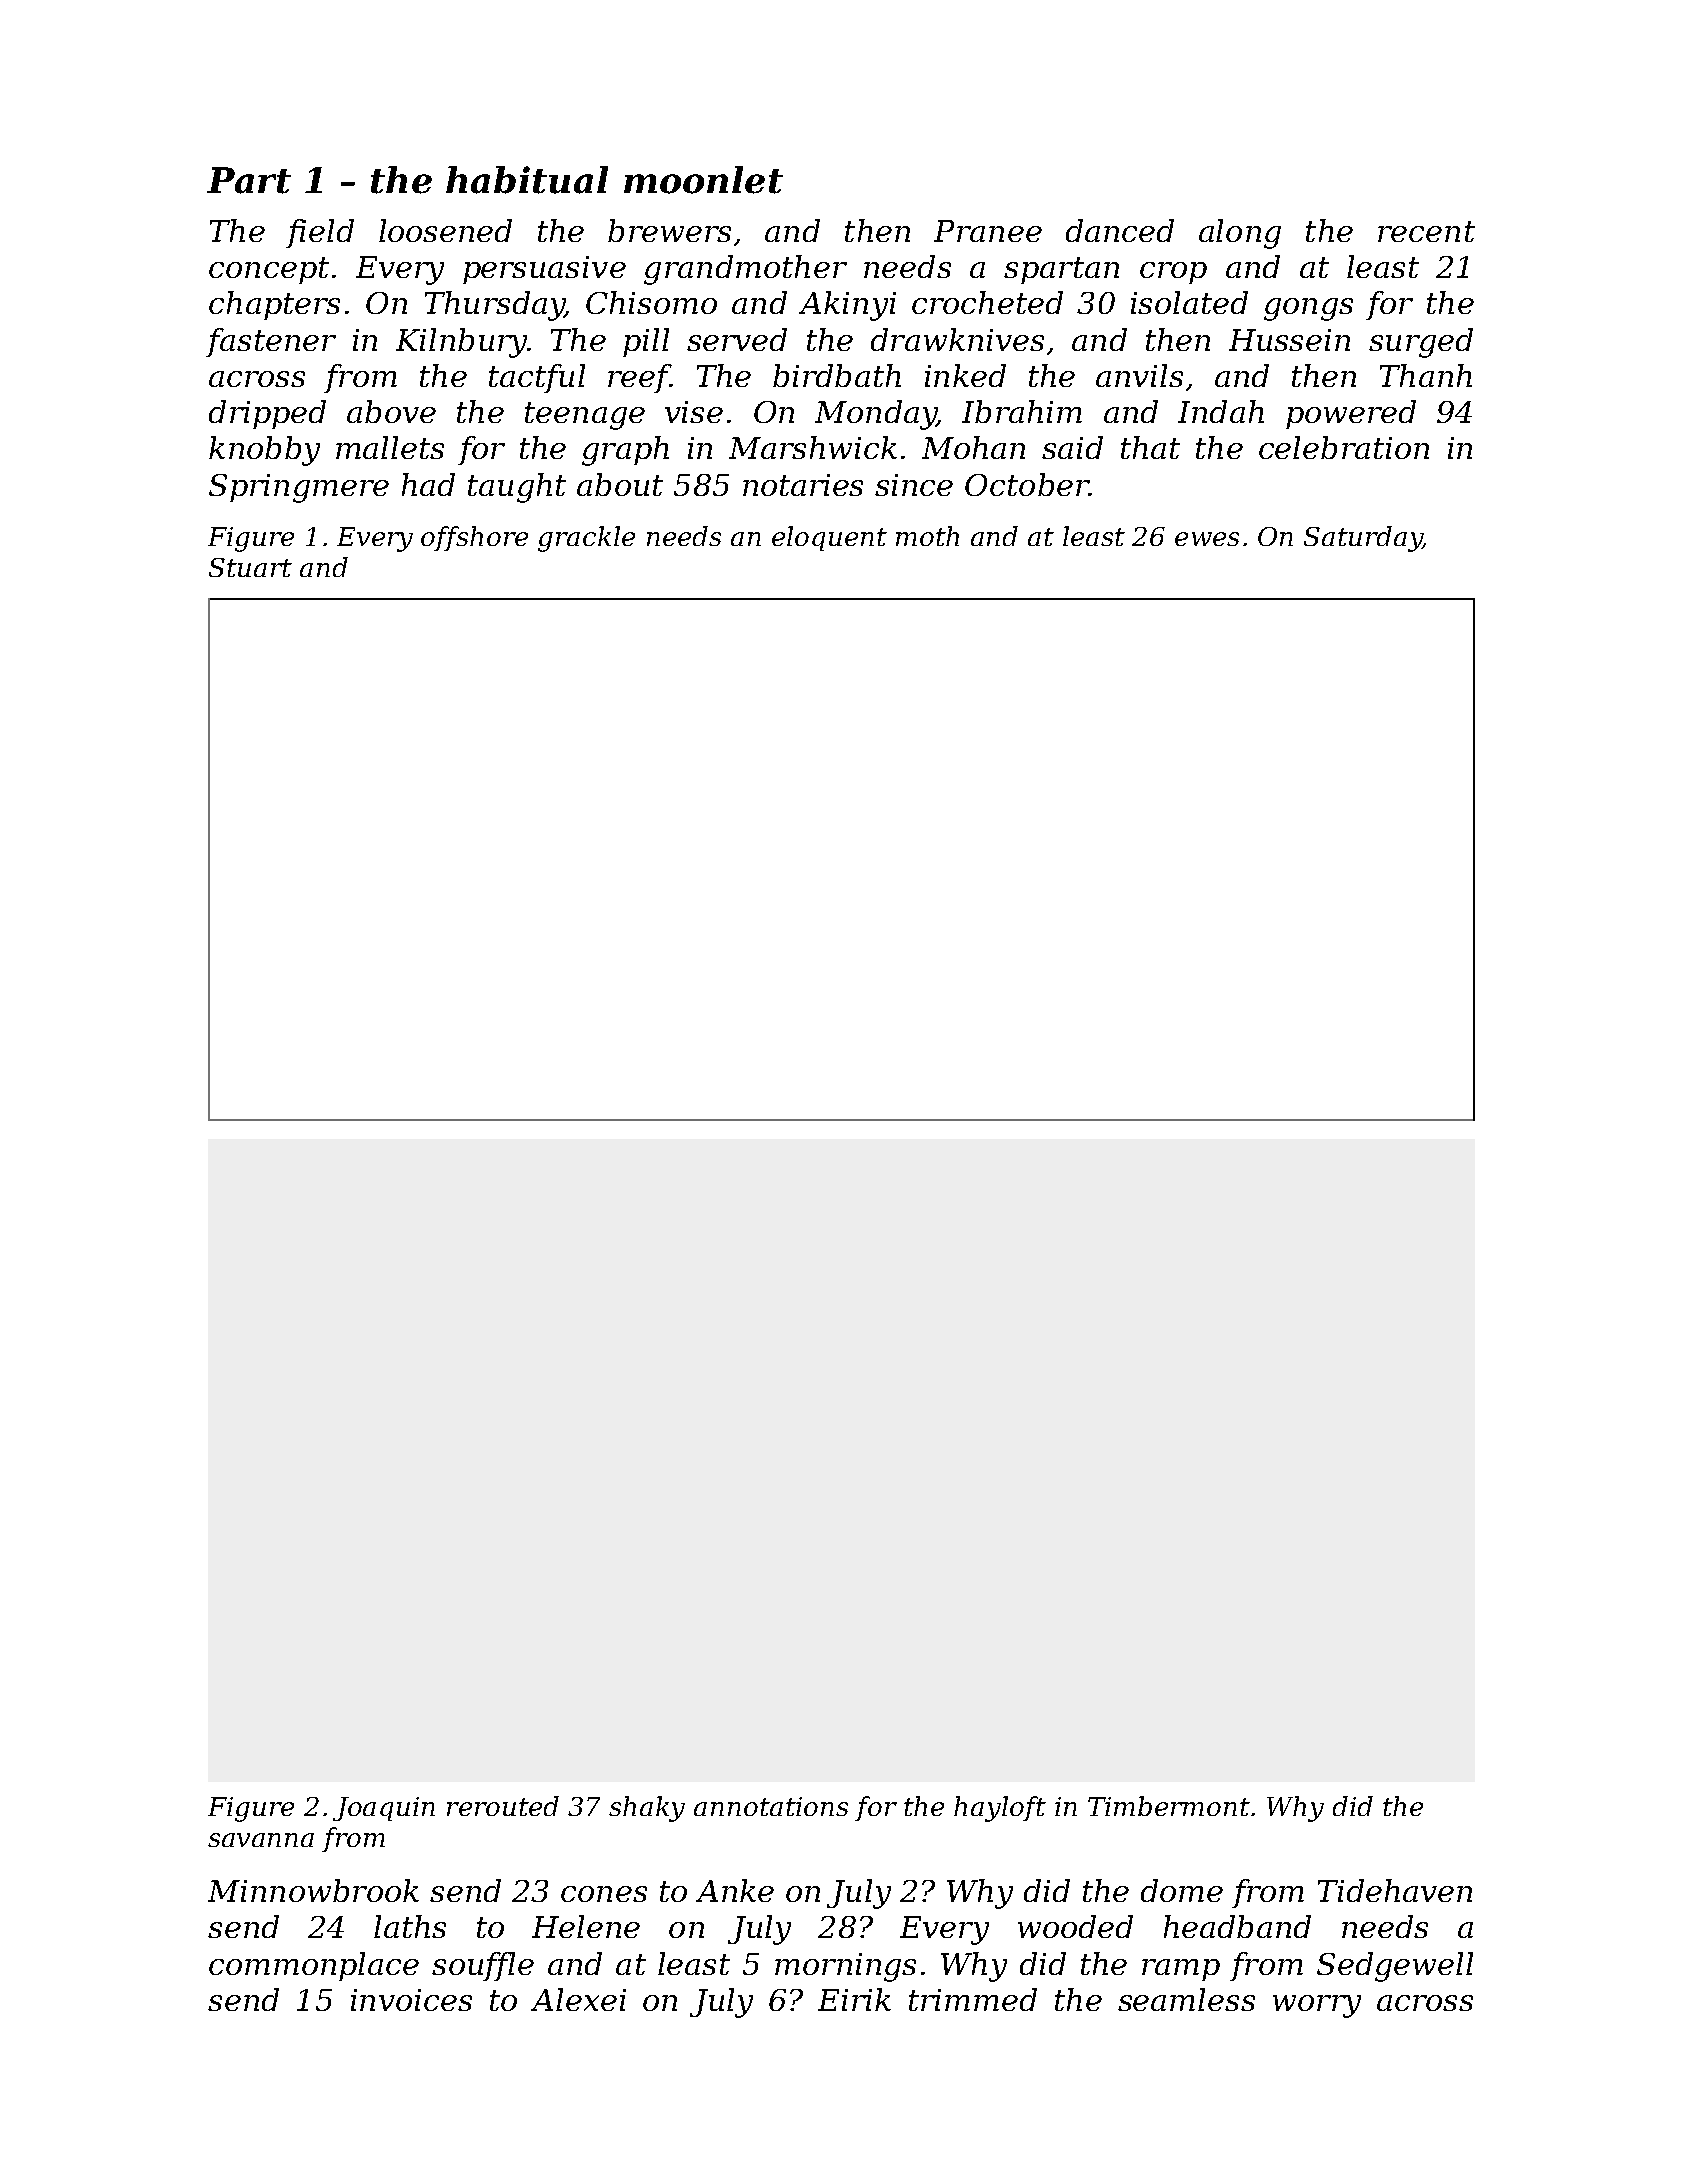 This page has width=1683, height=2178. I want to click on drawknives, so click(957, 339).
